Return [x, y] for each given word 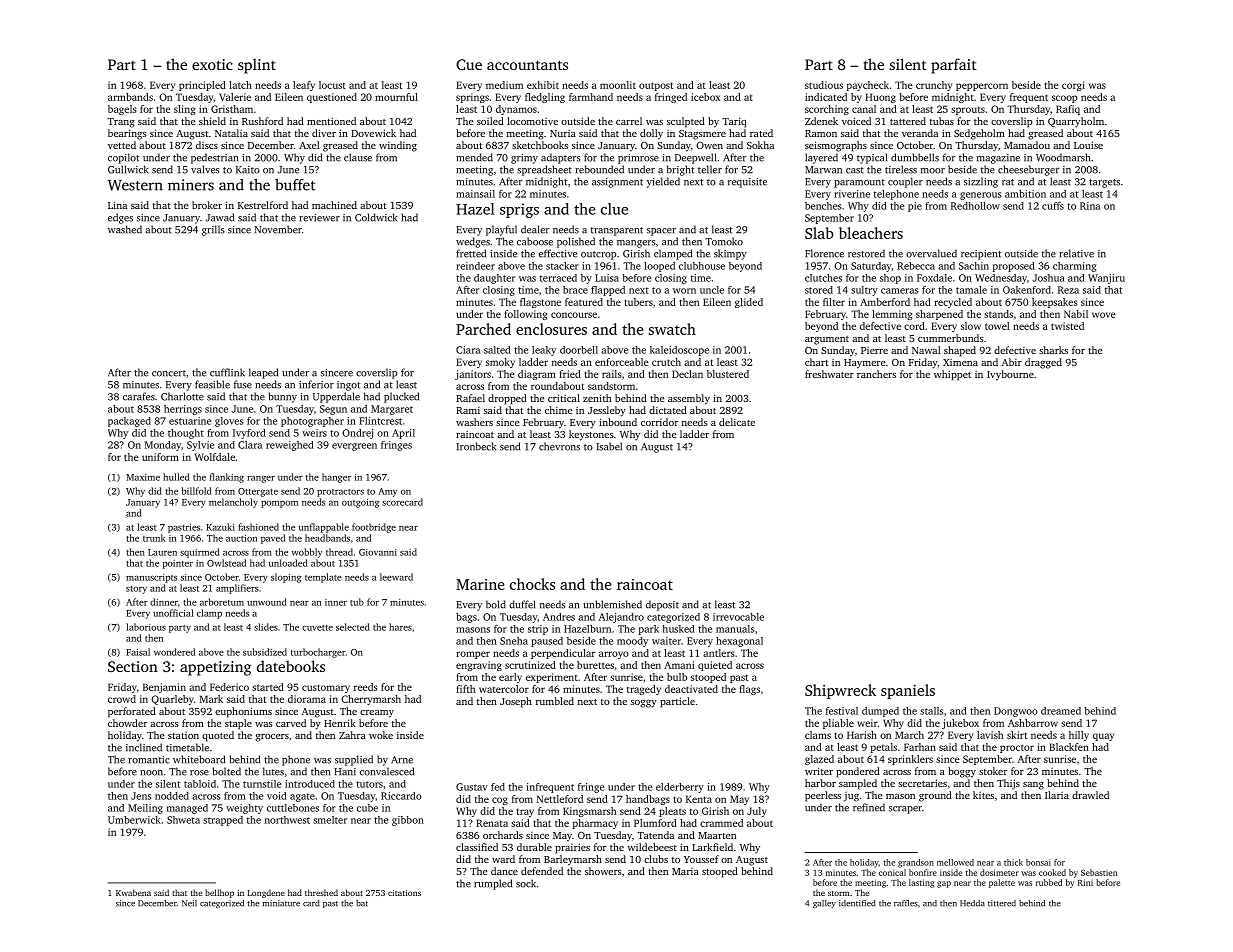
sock [526, 883]
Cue [469, 64]
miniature [281, 903]
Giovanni [378, 552]
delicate [737, 422]
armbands [130, 97]
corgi [1073, 86]
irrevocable [738, 617]
